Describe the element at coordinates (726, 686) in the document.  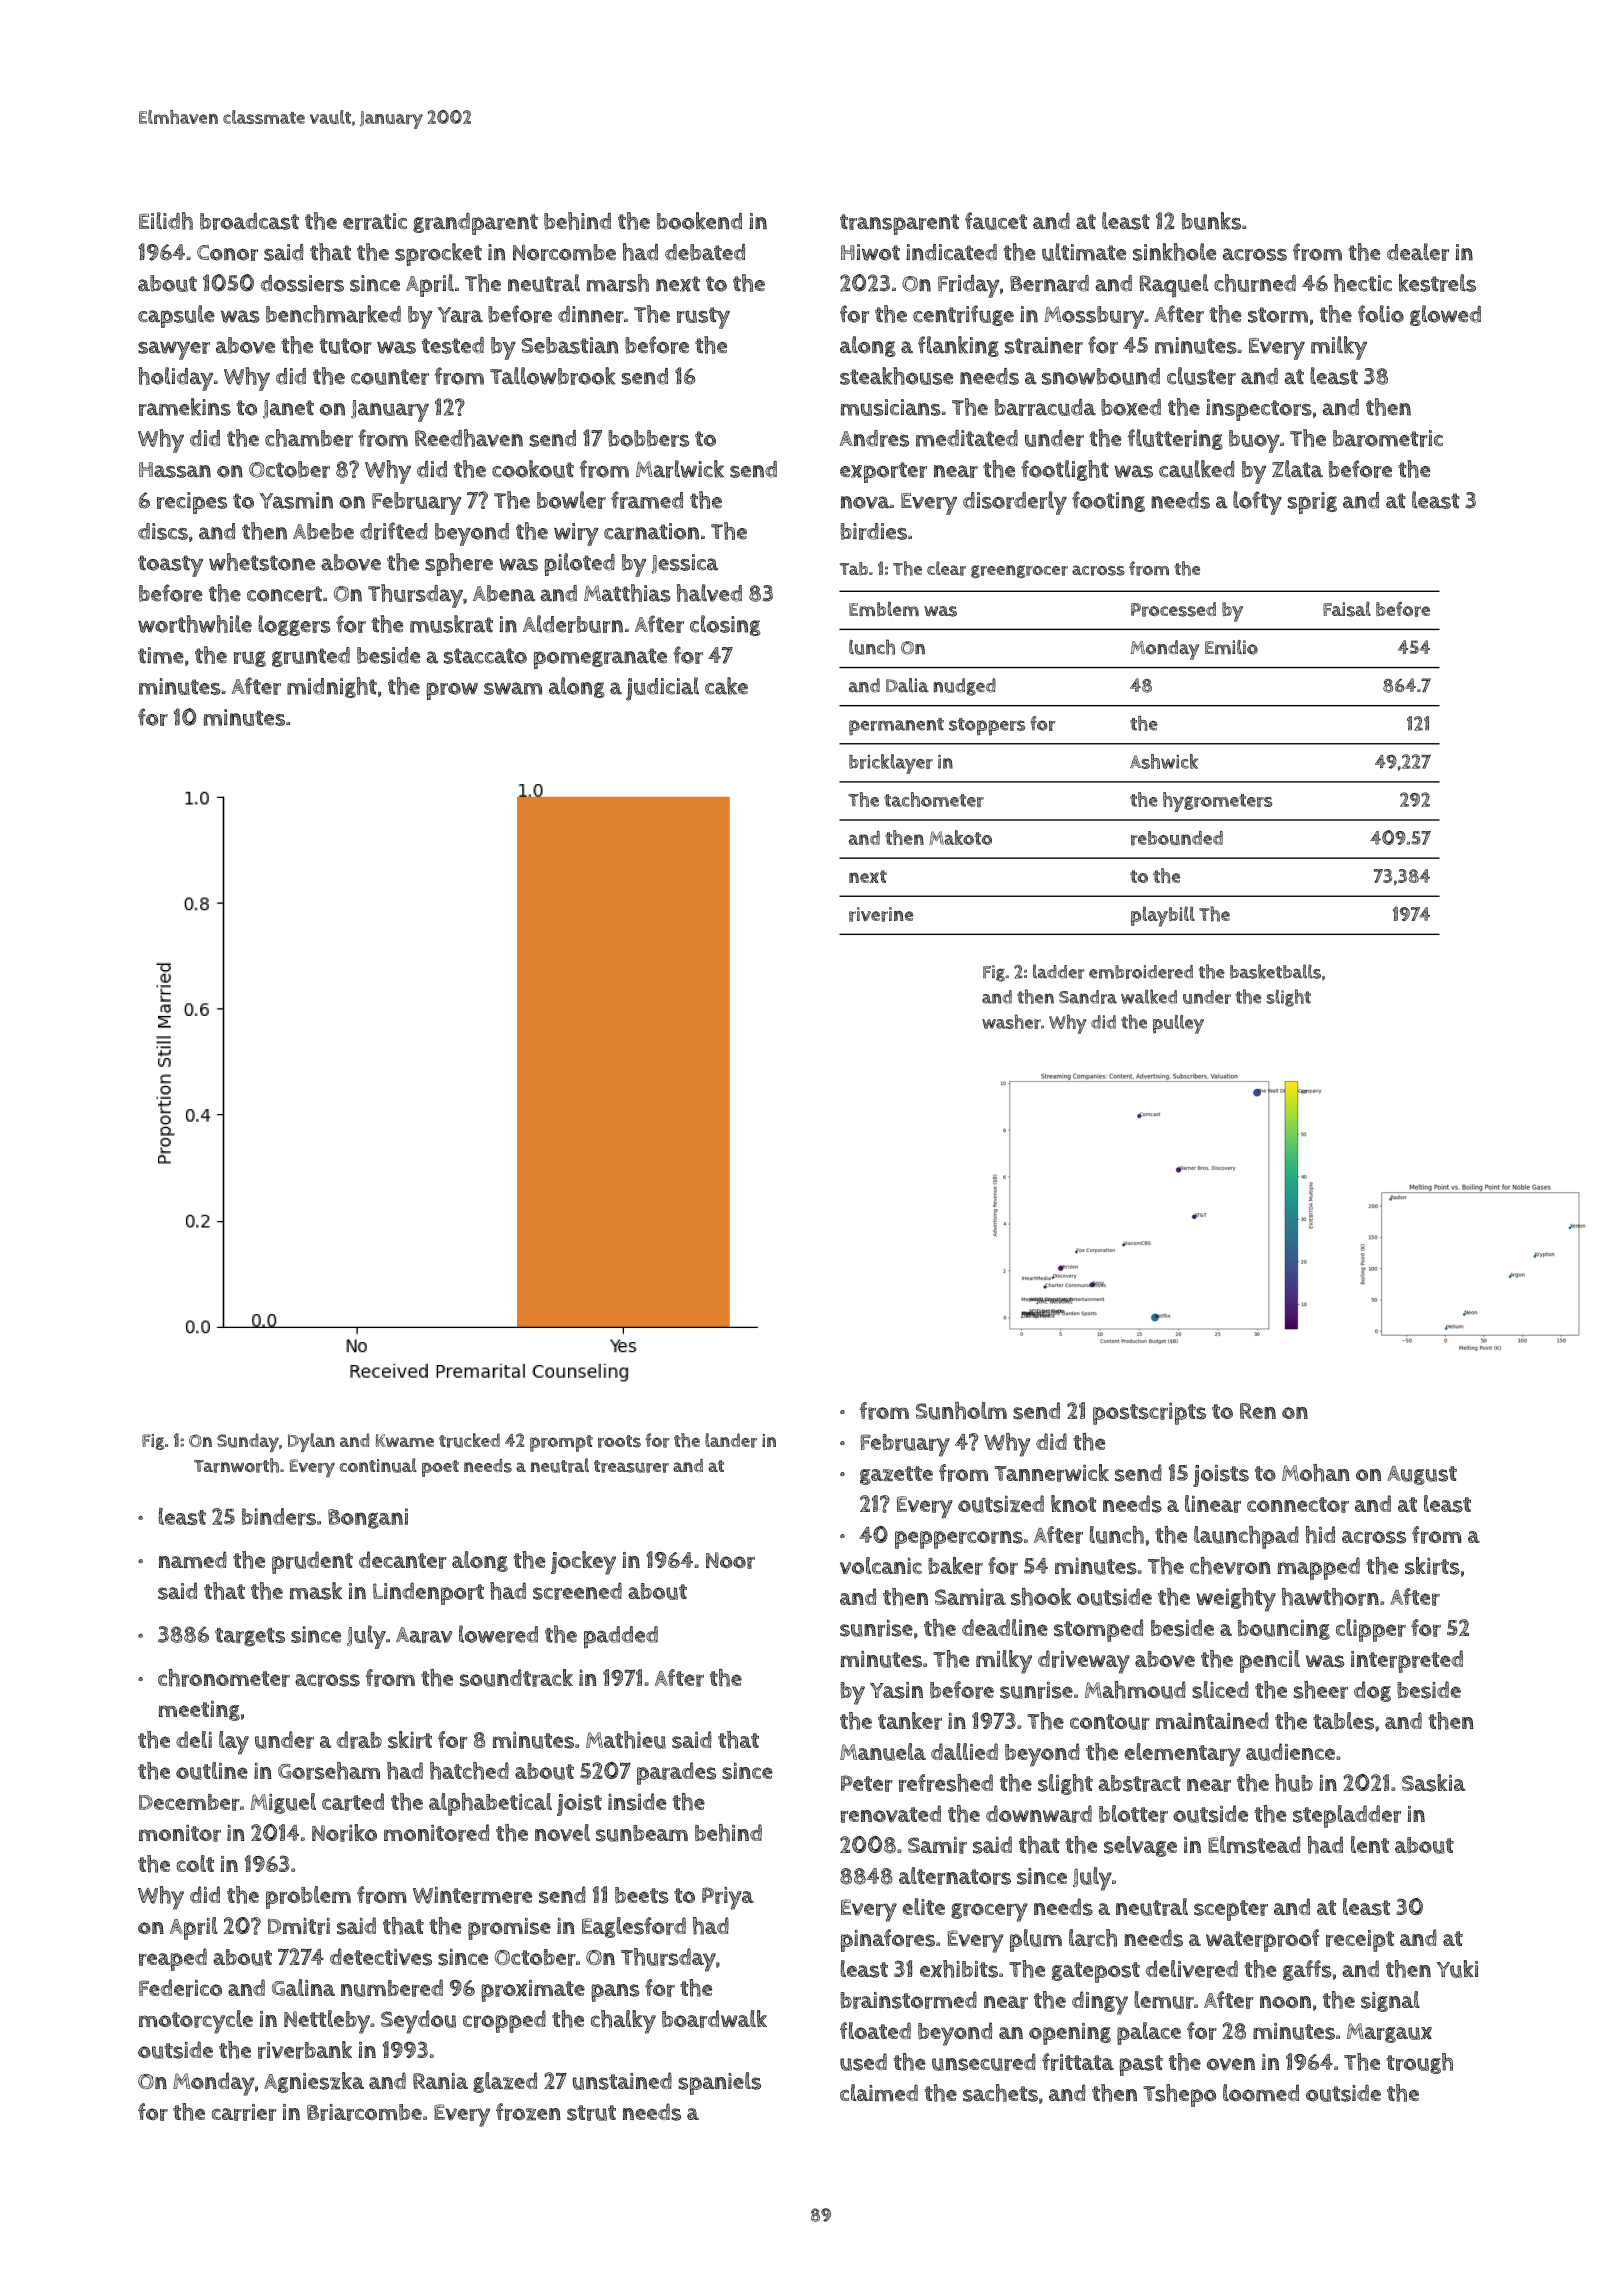
I see `cake` at that location.
